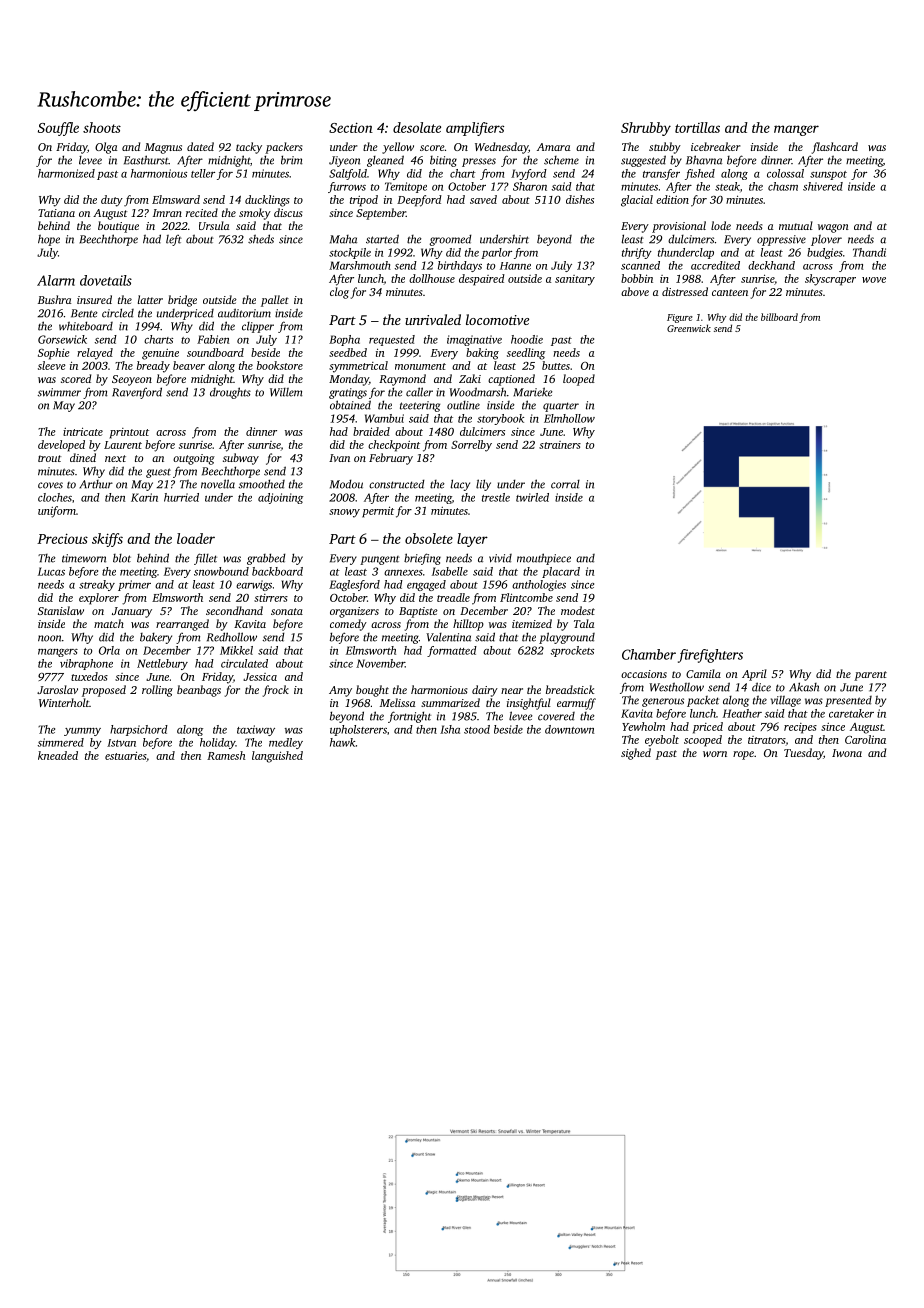 This screenshot has width=924, height=1308. What do you see at coordinates (354, 585) in the screenshot?
I see `Eaglesford` at bounding box center [354, 585].
